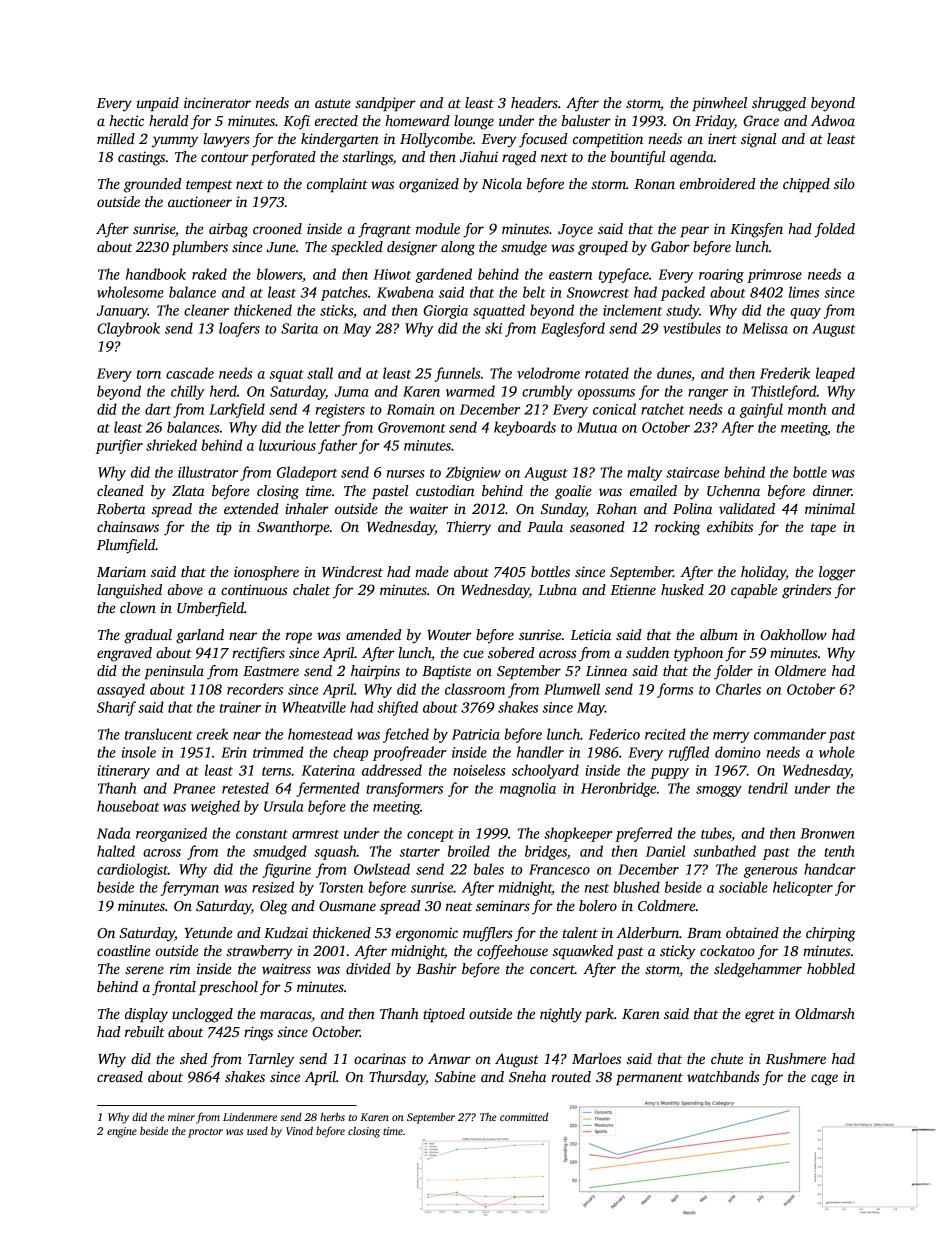 The height and width of the screenshot is (1233, 952). Describe the element at coordinates (324, 427) in the screenshot. I see `letter` at that location.
